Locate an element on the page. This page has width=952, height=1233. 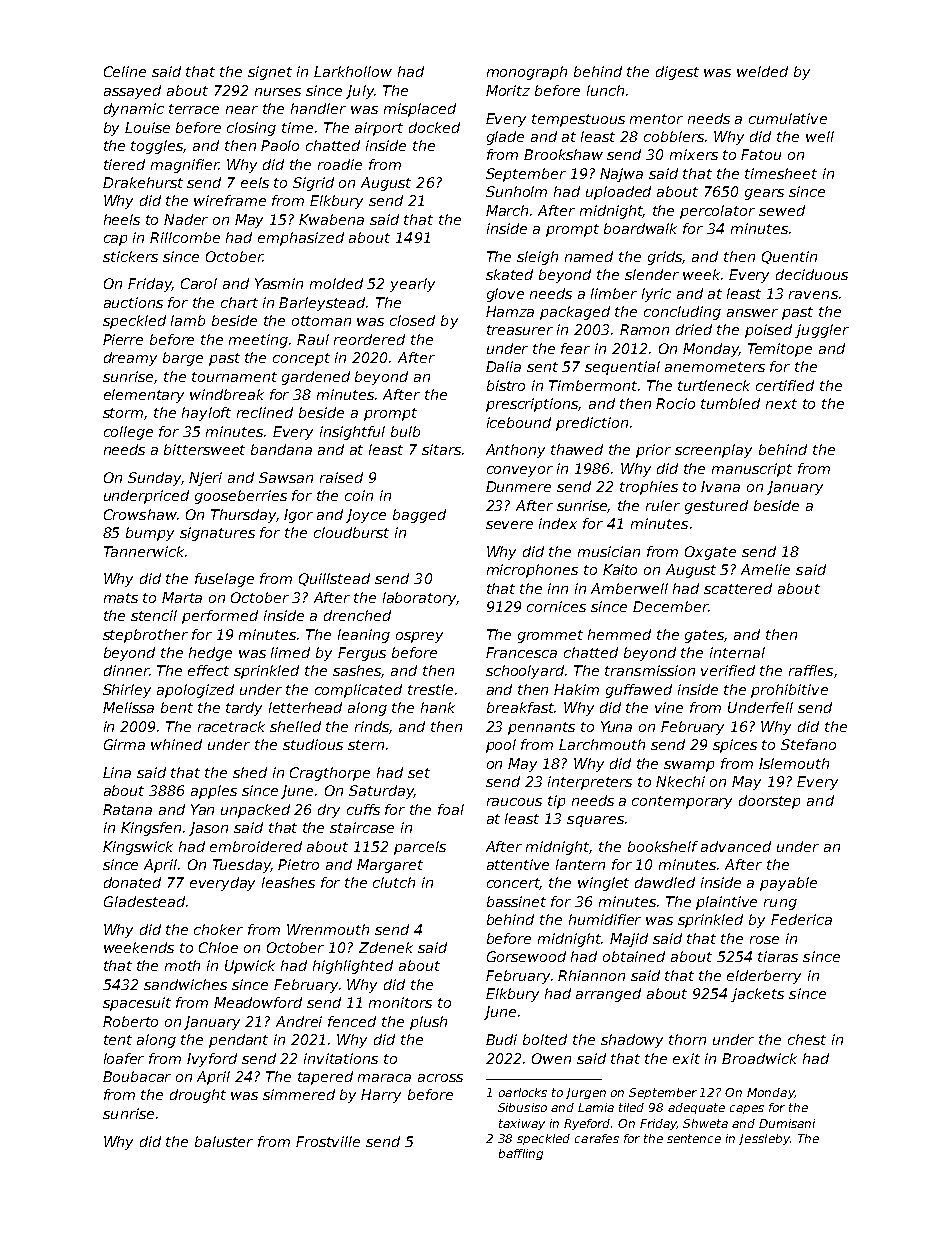
moth is located at coordinates (182, 965).
